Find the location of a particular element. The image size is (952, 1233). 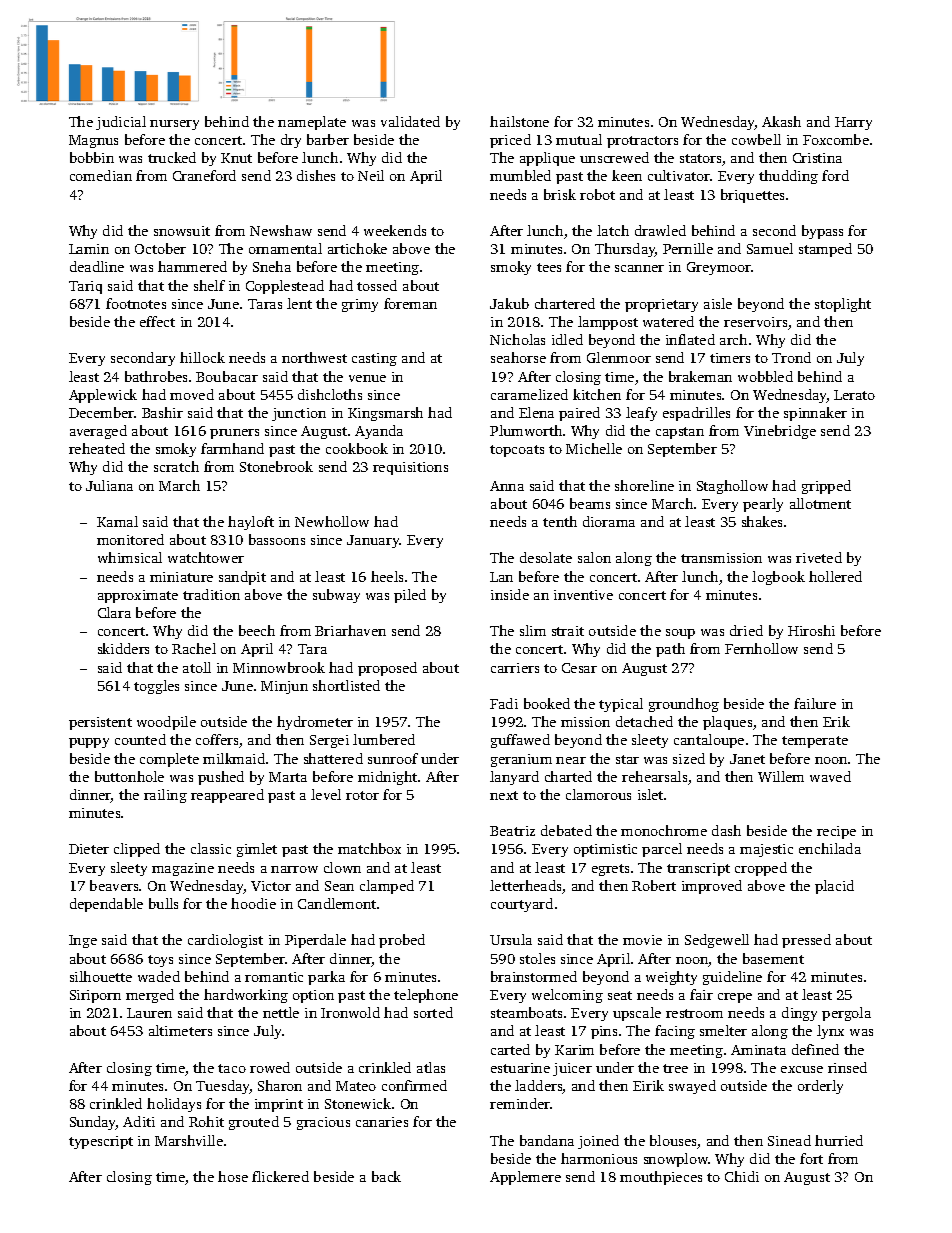

judicial is located at coordinates (121, 123).
